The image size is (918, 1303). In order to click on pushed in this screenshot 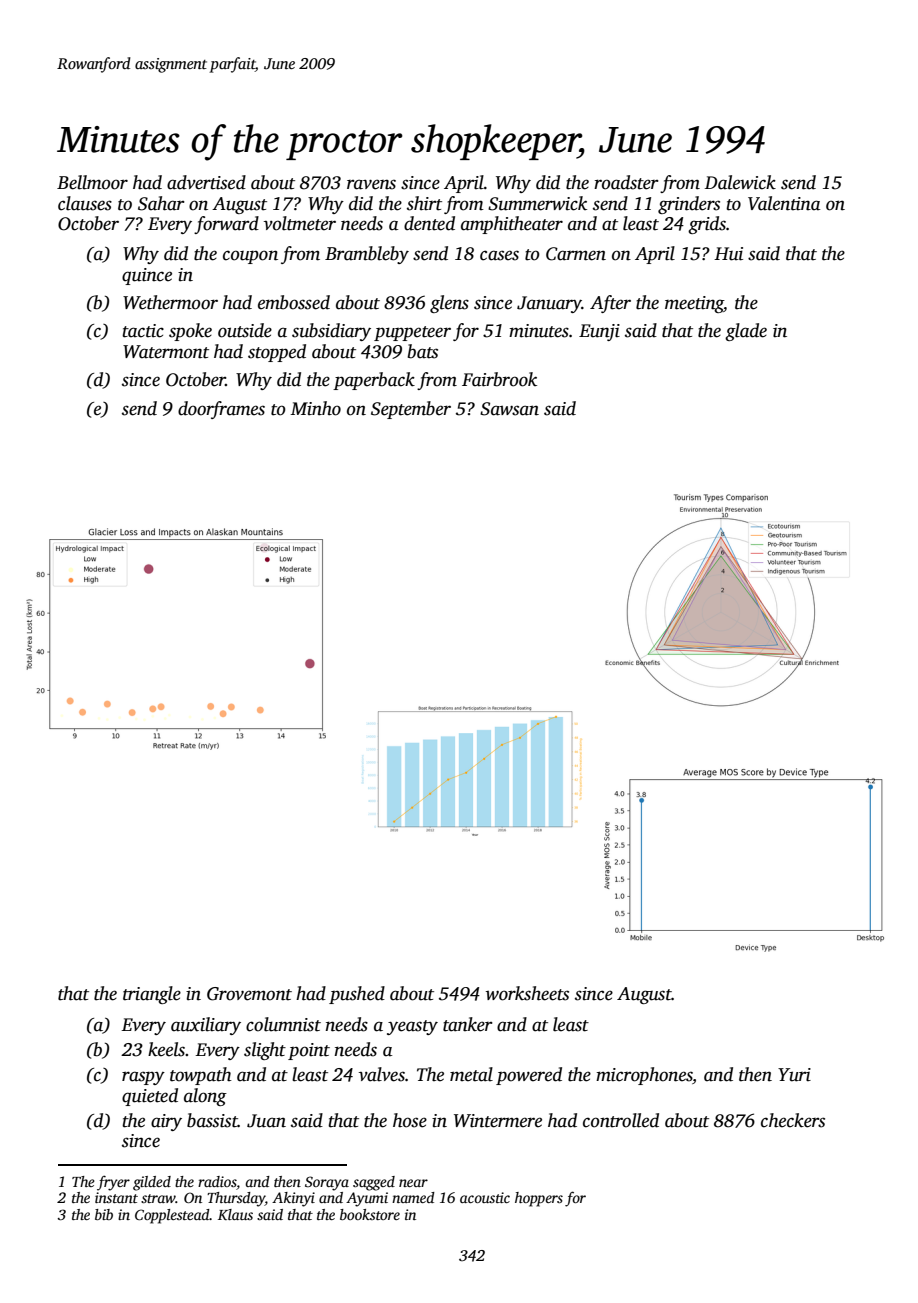, I will do `click(357, 995)`.
